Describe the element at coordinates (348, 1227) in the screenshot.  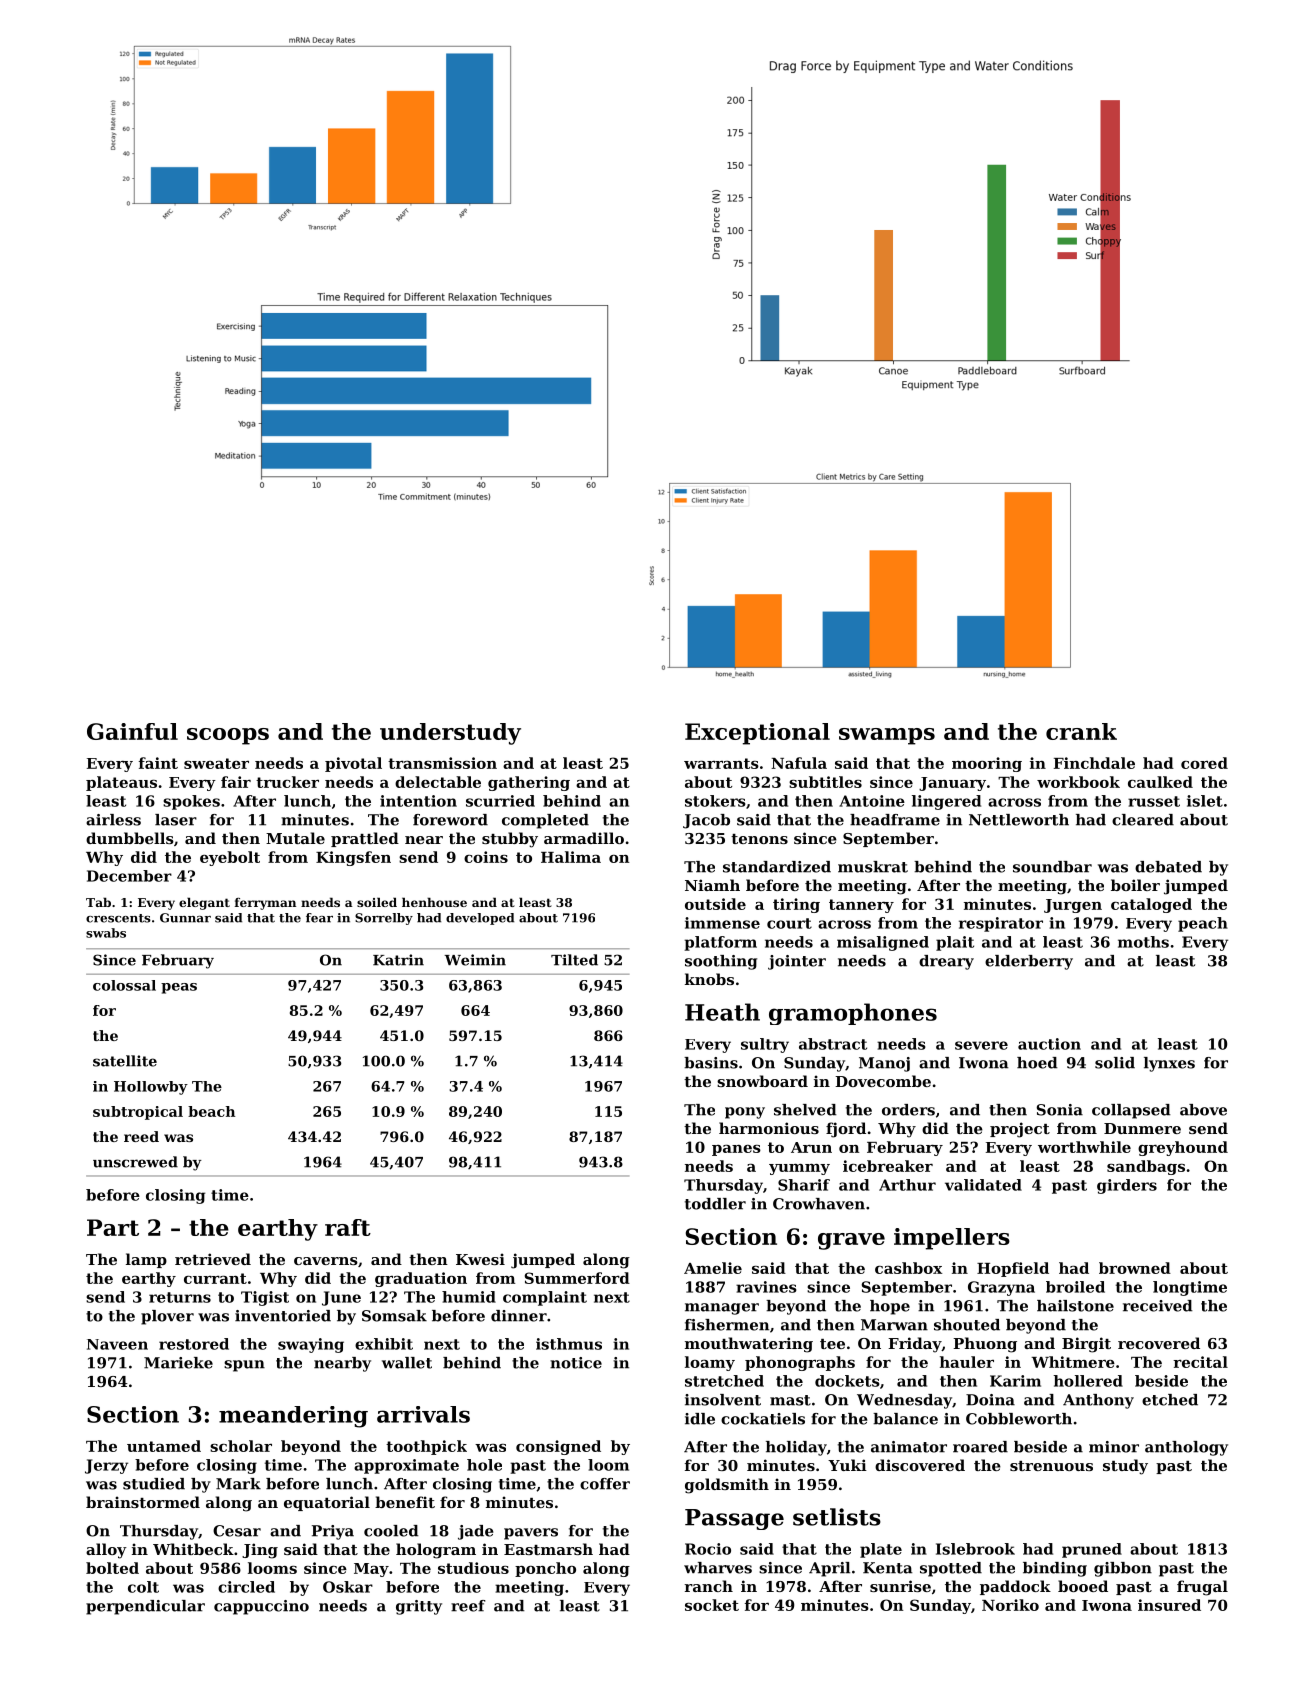
I see `raft` at that location.
